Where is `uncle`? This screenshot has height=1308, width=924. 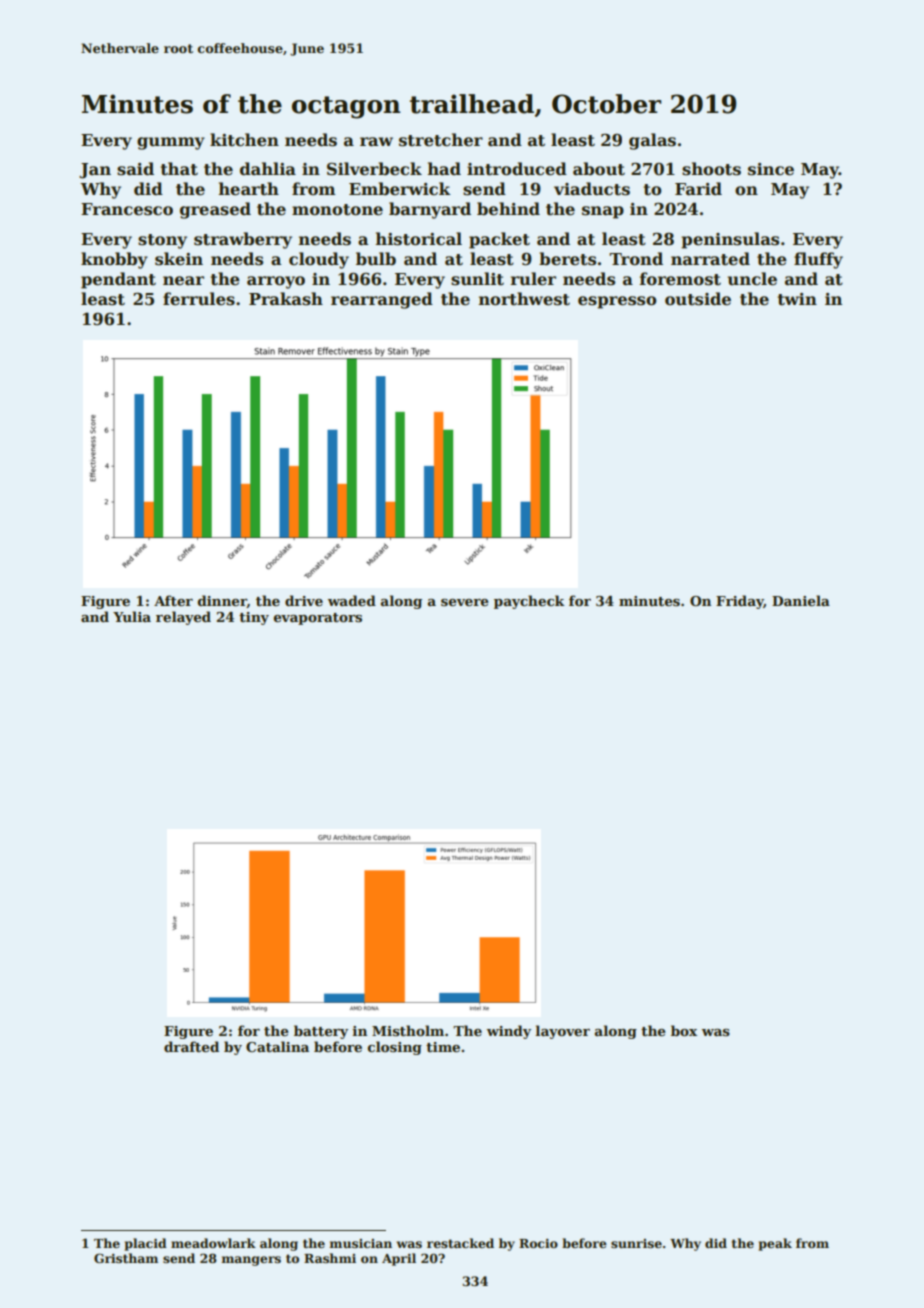 uncle is located at coordinates (752, 279).
